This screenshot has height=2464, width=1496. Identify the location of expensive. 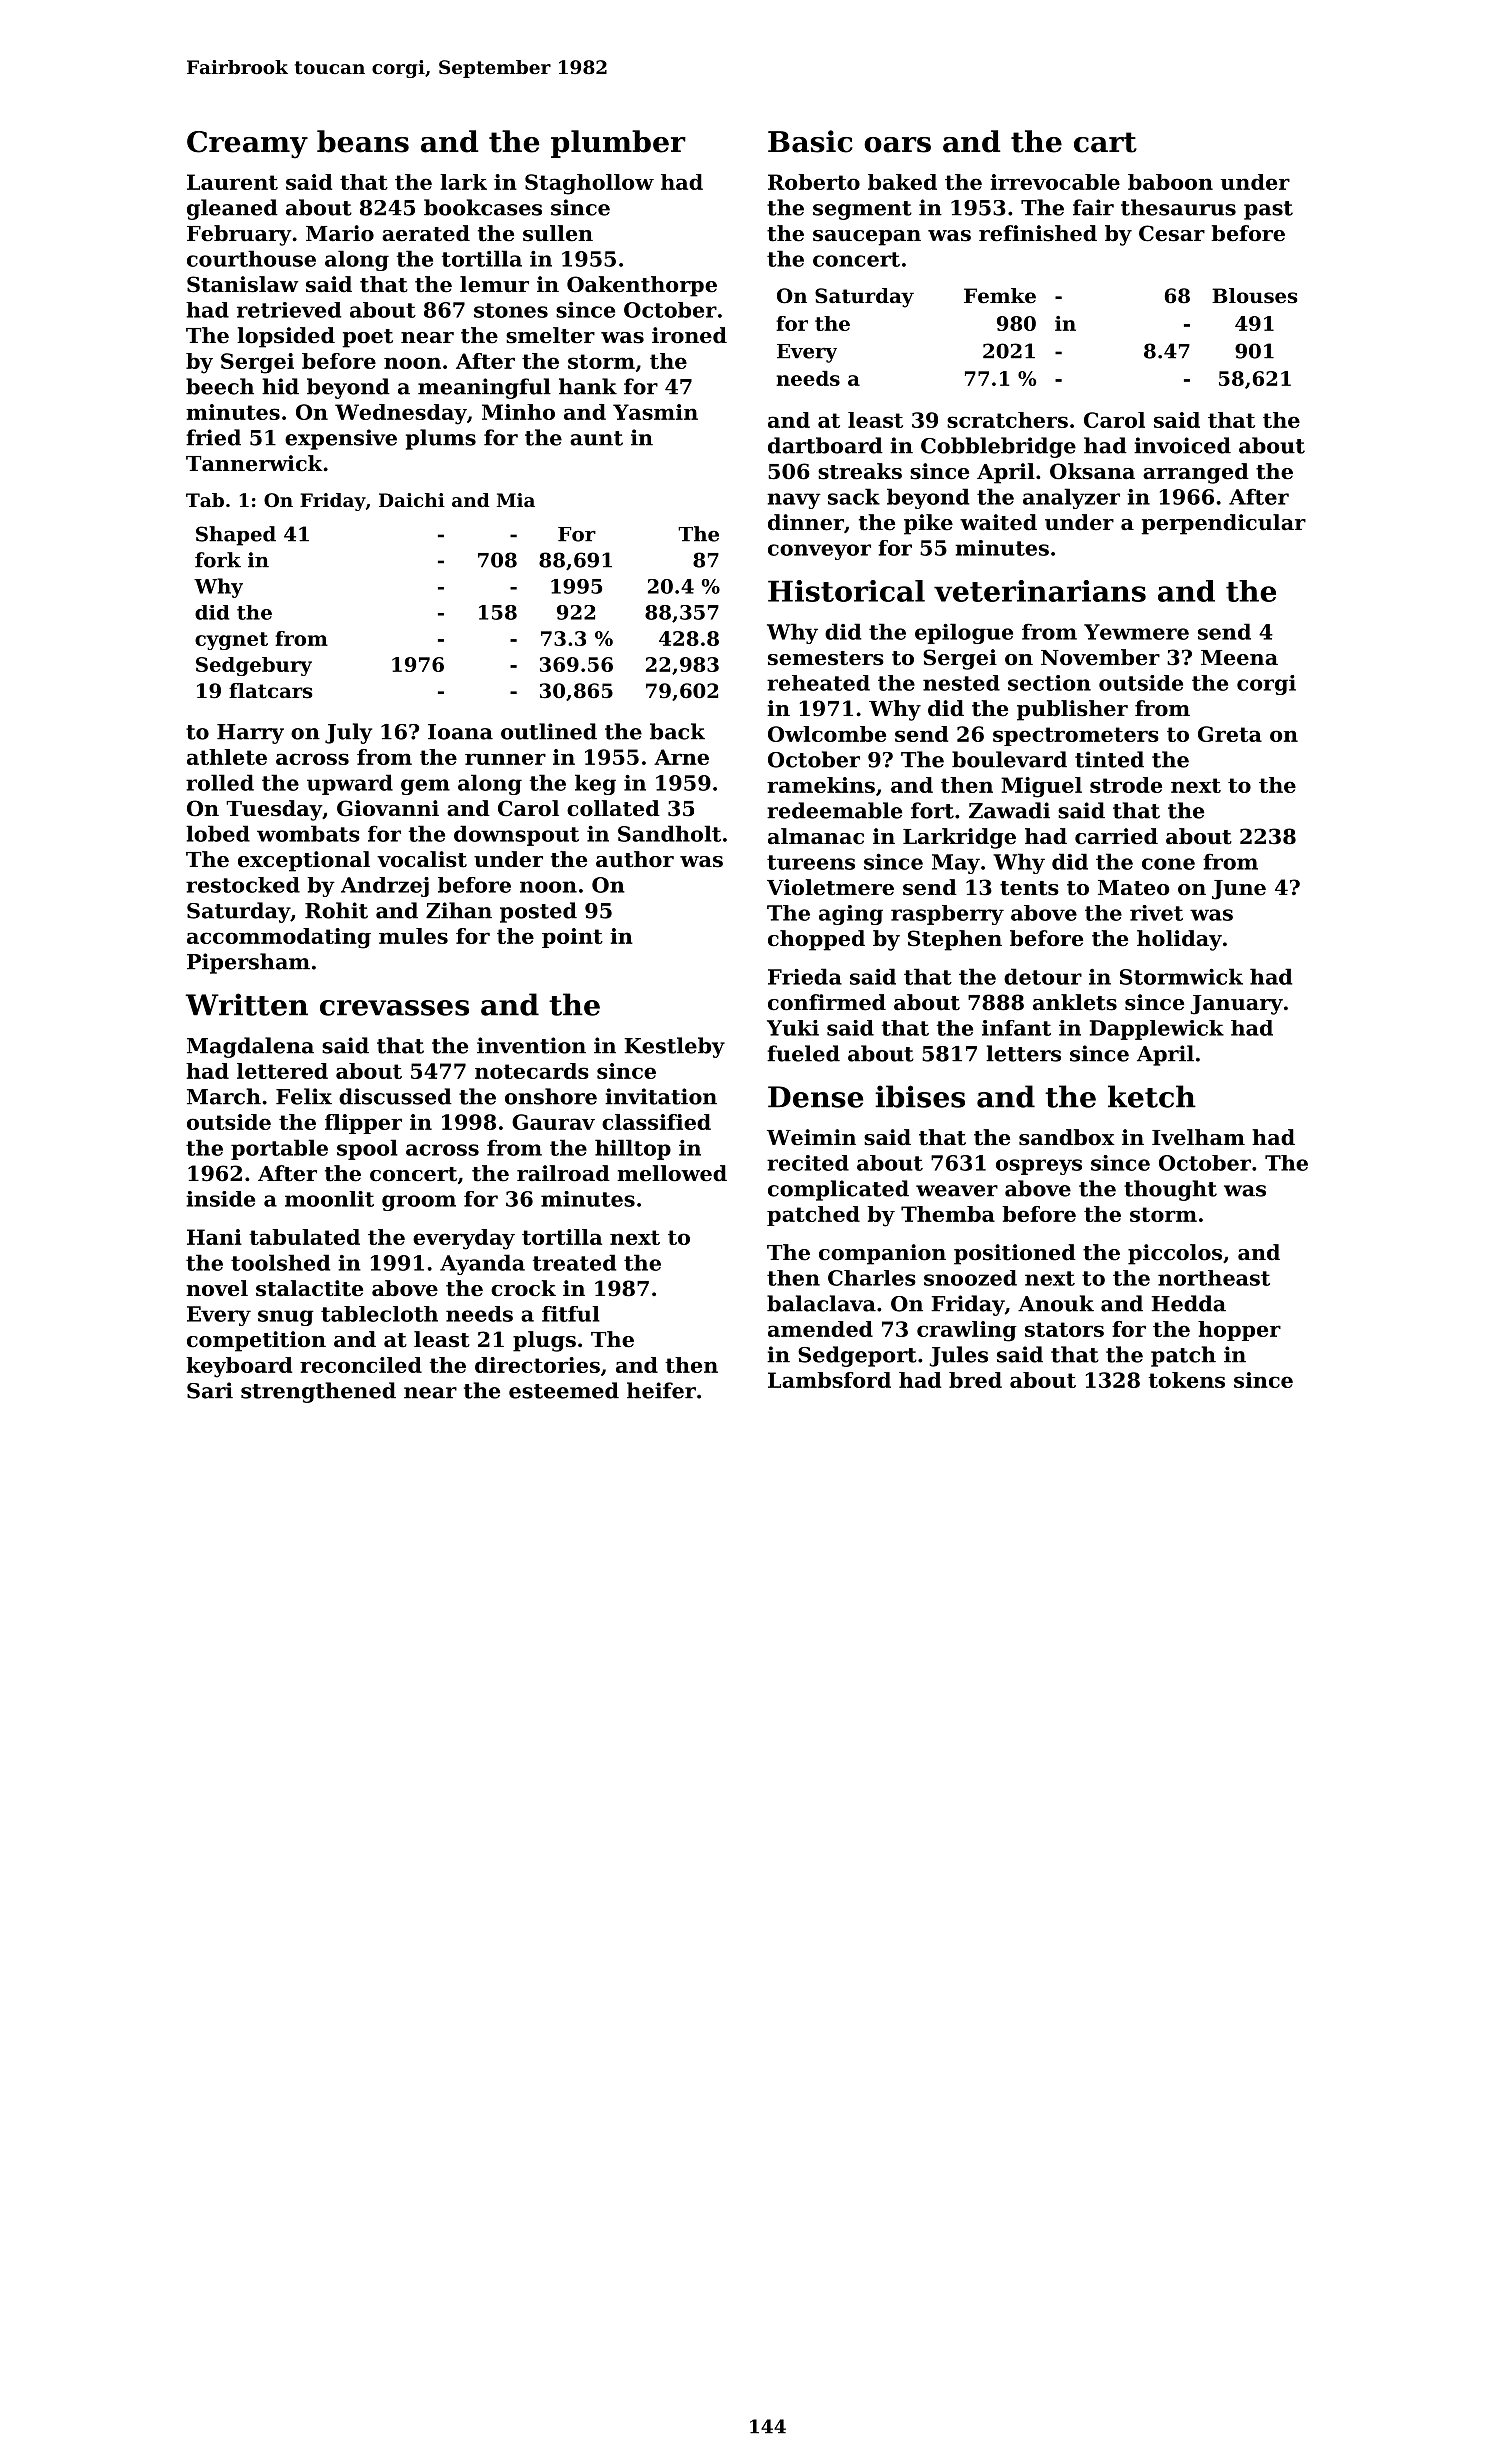
(341, 439).
